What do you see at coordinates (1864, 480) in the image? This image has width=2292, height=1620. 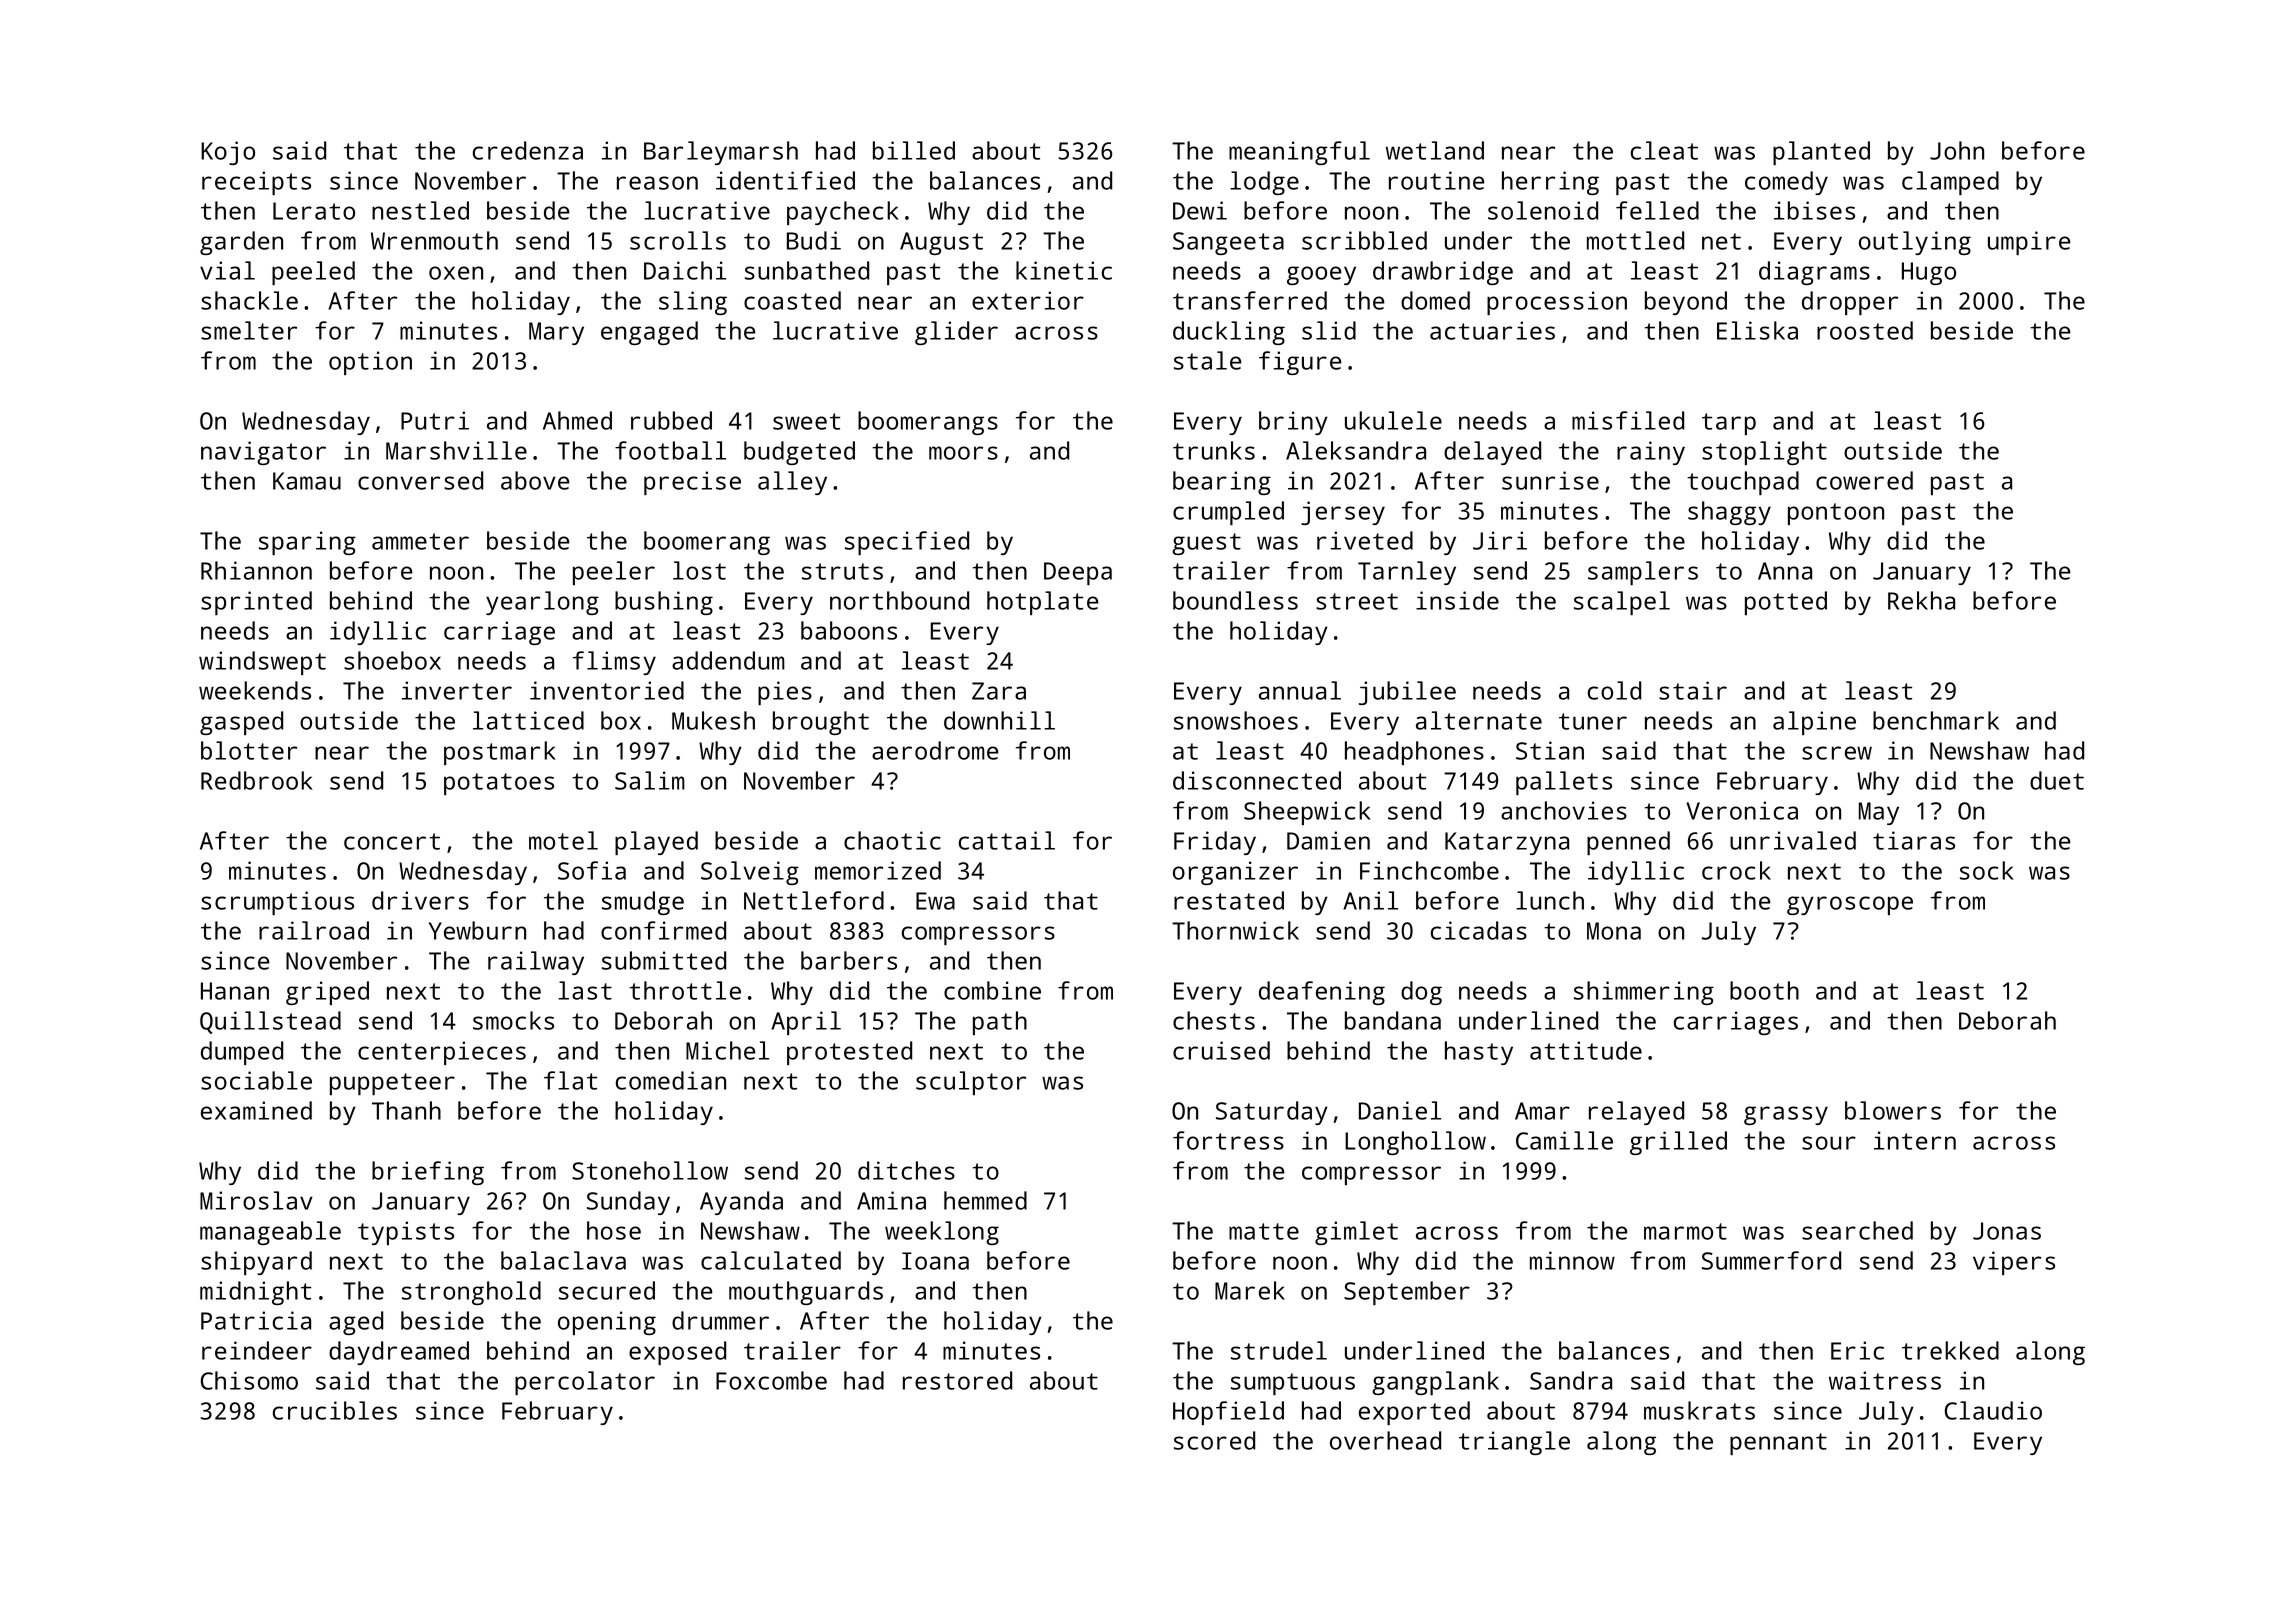 I see `cowered` at bounding box center [1864, 480].
